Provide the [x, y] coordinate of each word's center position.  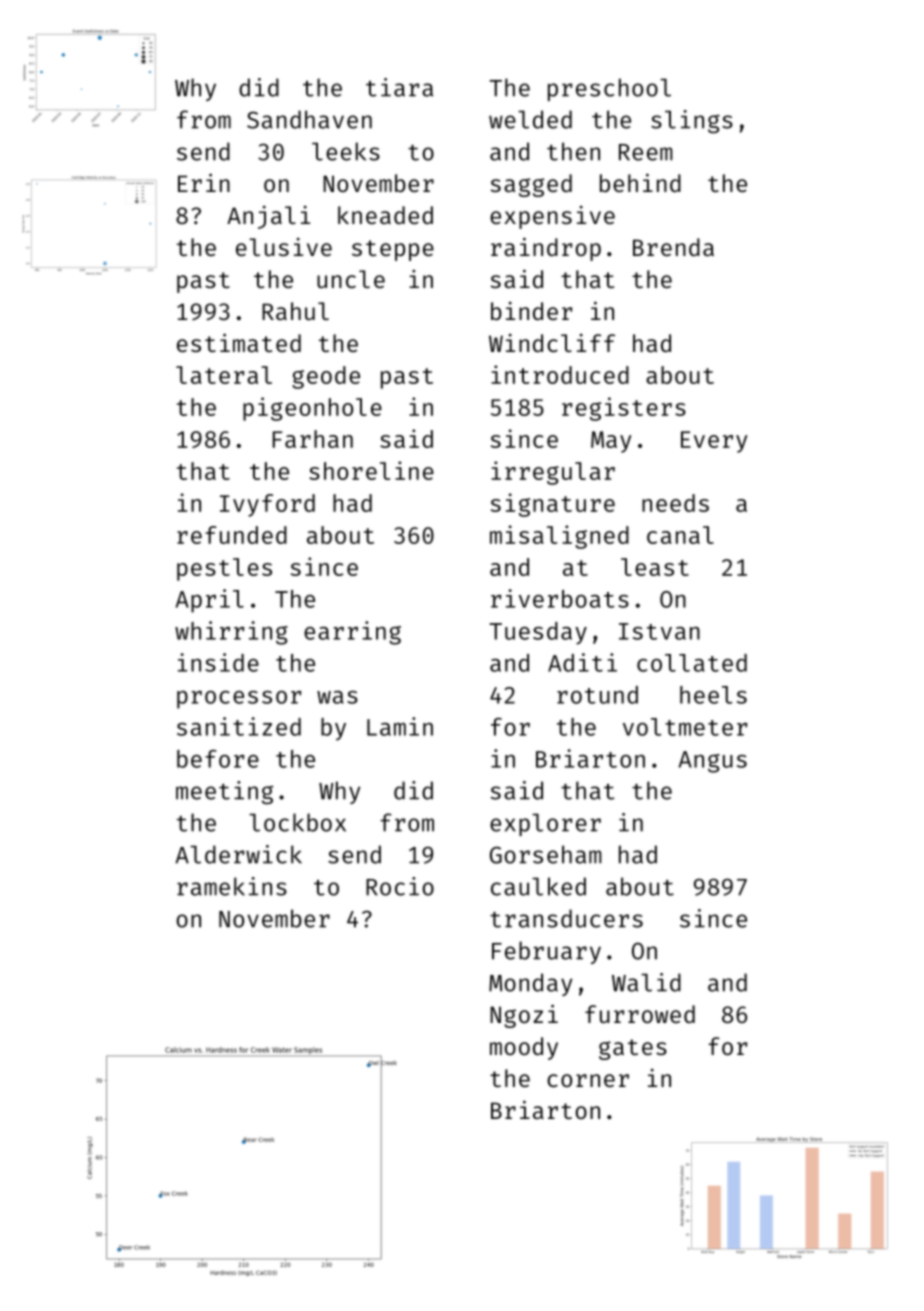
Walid [646, 982]
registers [624, 409]
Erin [204, 182]
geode [326, 377]
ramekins [232, 886]
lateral [224, 375]
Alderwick [238, 854]
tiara [399, 87]
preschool [609, 89]
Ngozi [524, 1016]
